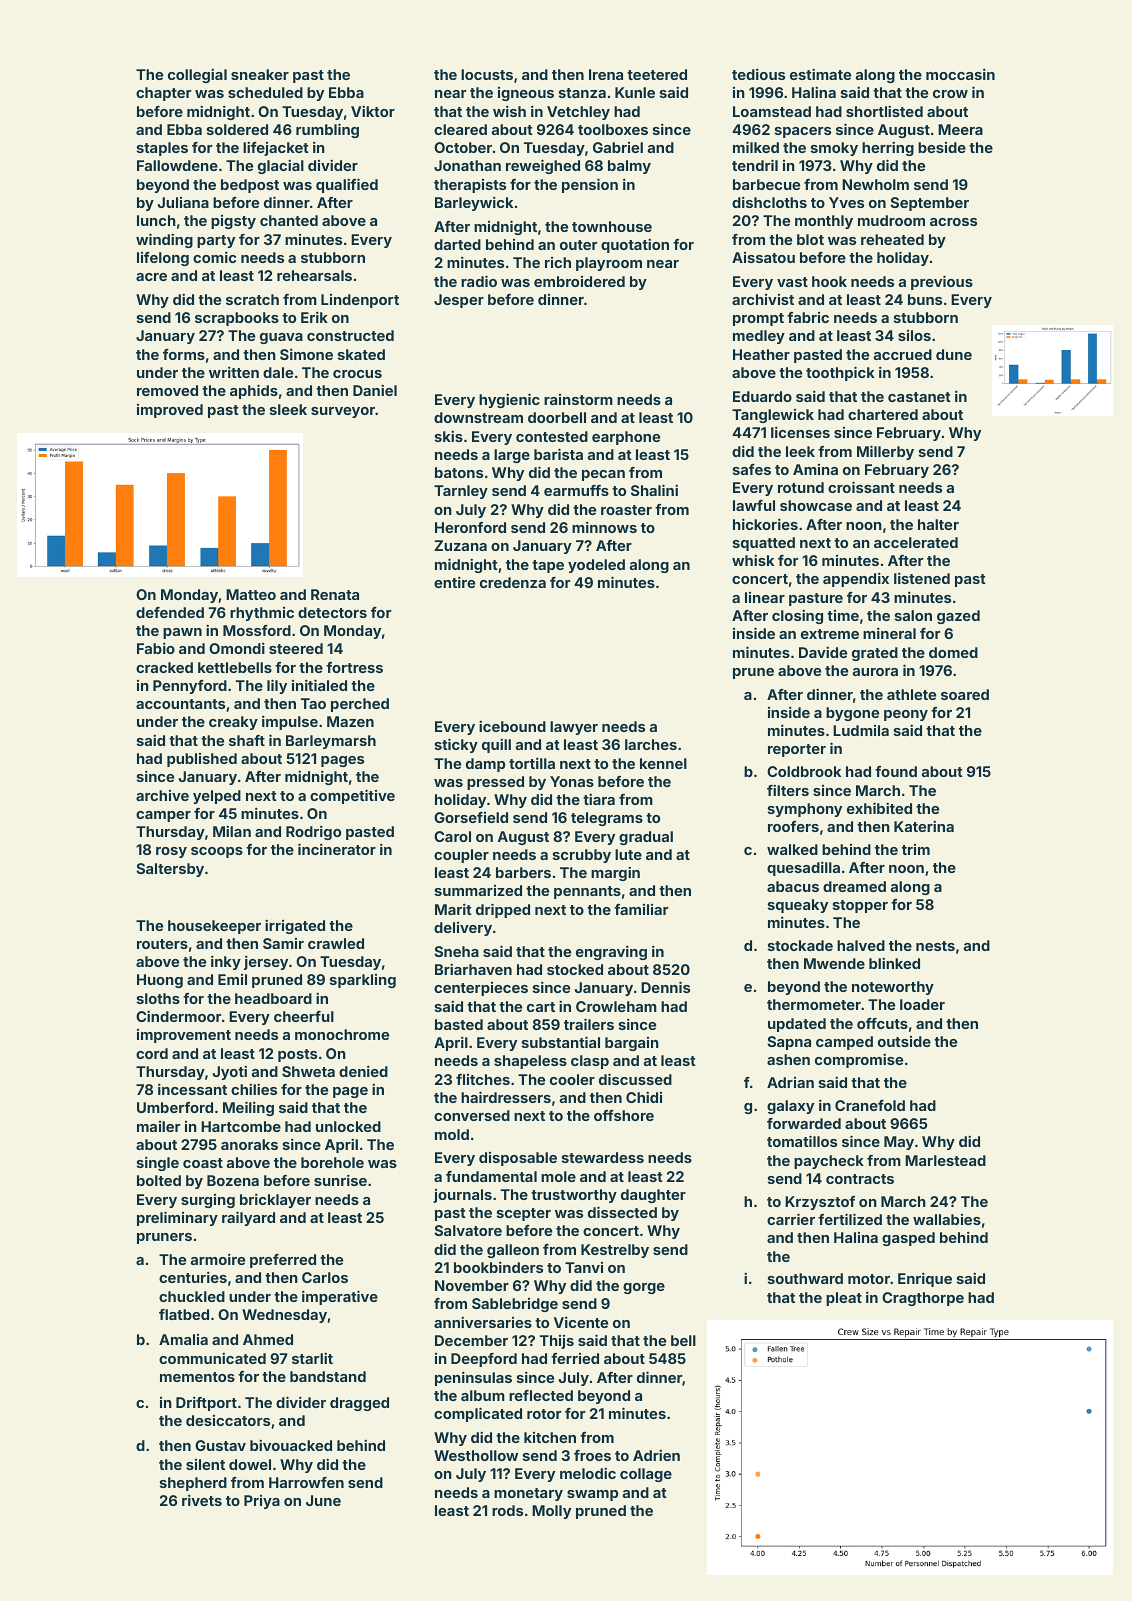  Describe the element at coordinates (824, 222) in the page. I see `monthly` at that location.
